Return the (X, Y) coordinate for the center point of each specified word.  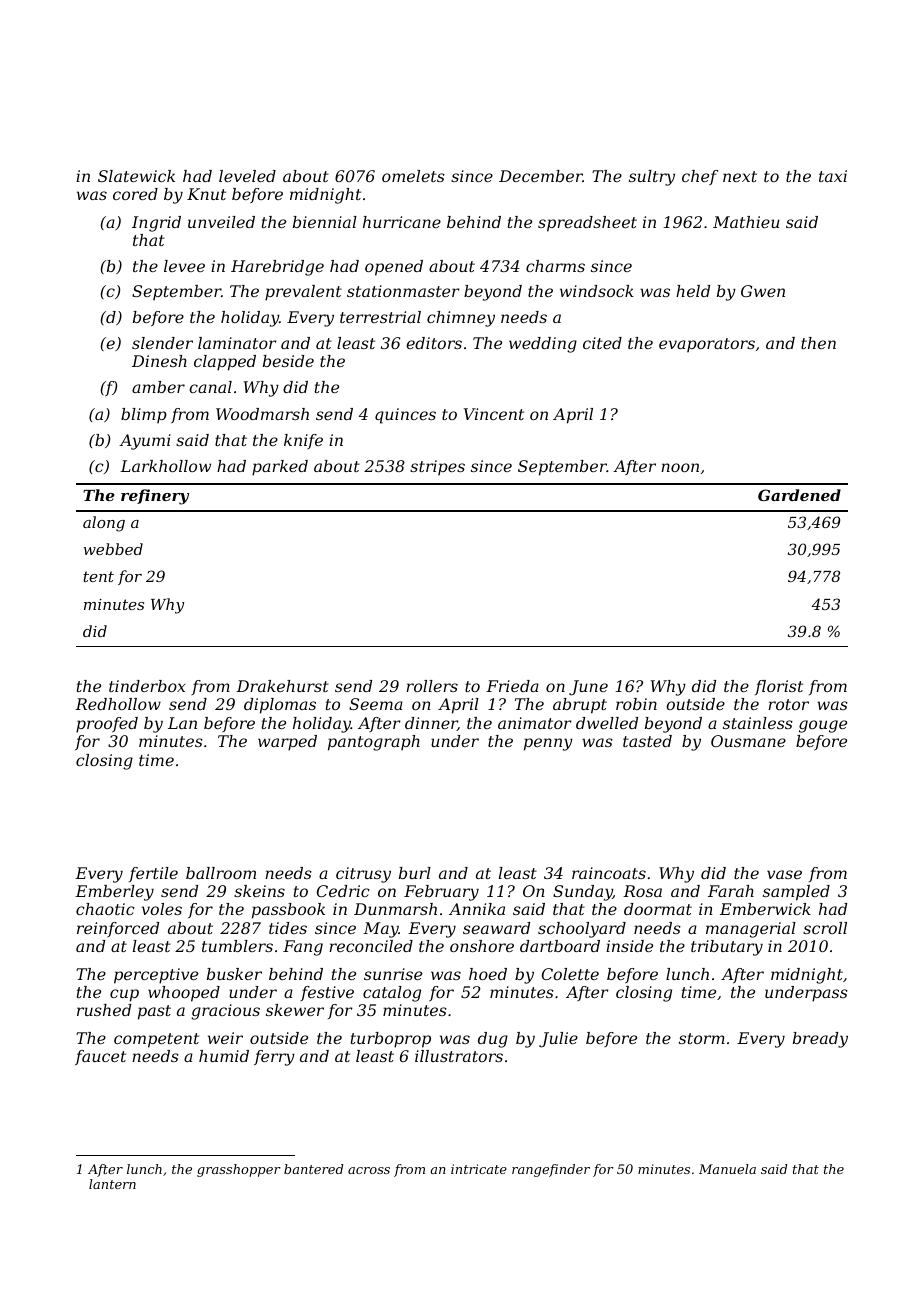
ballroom (221, 873)
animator (535, 723)
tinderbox (147, 686)
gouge (823, 726)
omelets (413, 176)
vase (784, 874)
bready (820, 1040)
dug (493, 1040)
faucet (100, 1057)
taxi (833, 176)
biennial (325, 222)
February (441, 893)
